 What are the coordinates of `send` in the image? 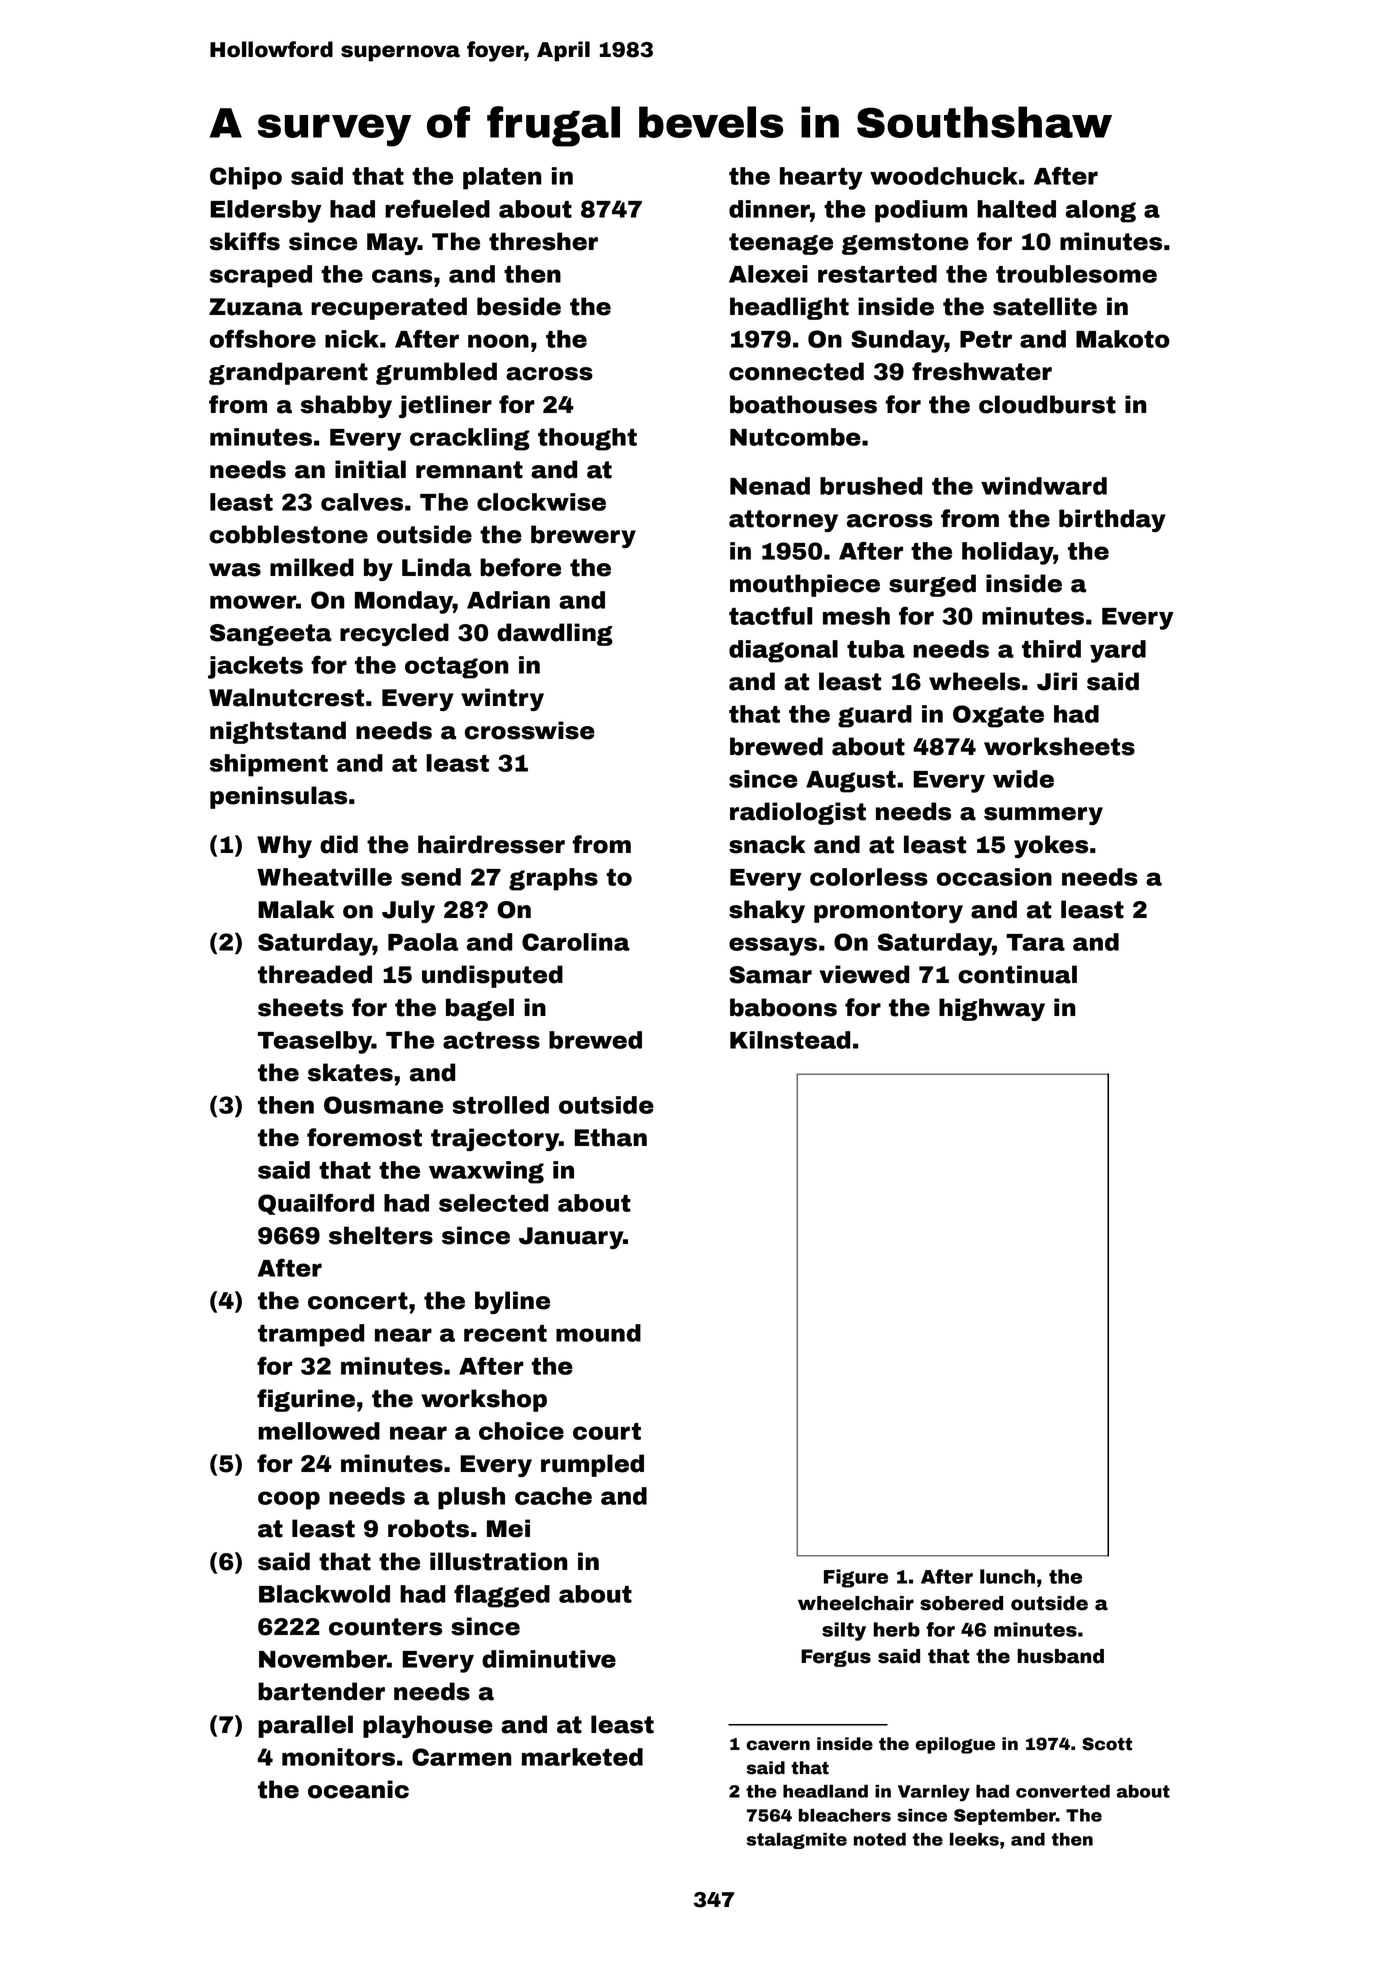 It's located at (431, 877).
